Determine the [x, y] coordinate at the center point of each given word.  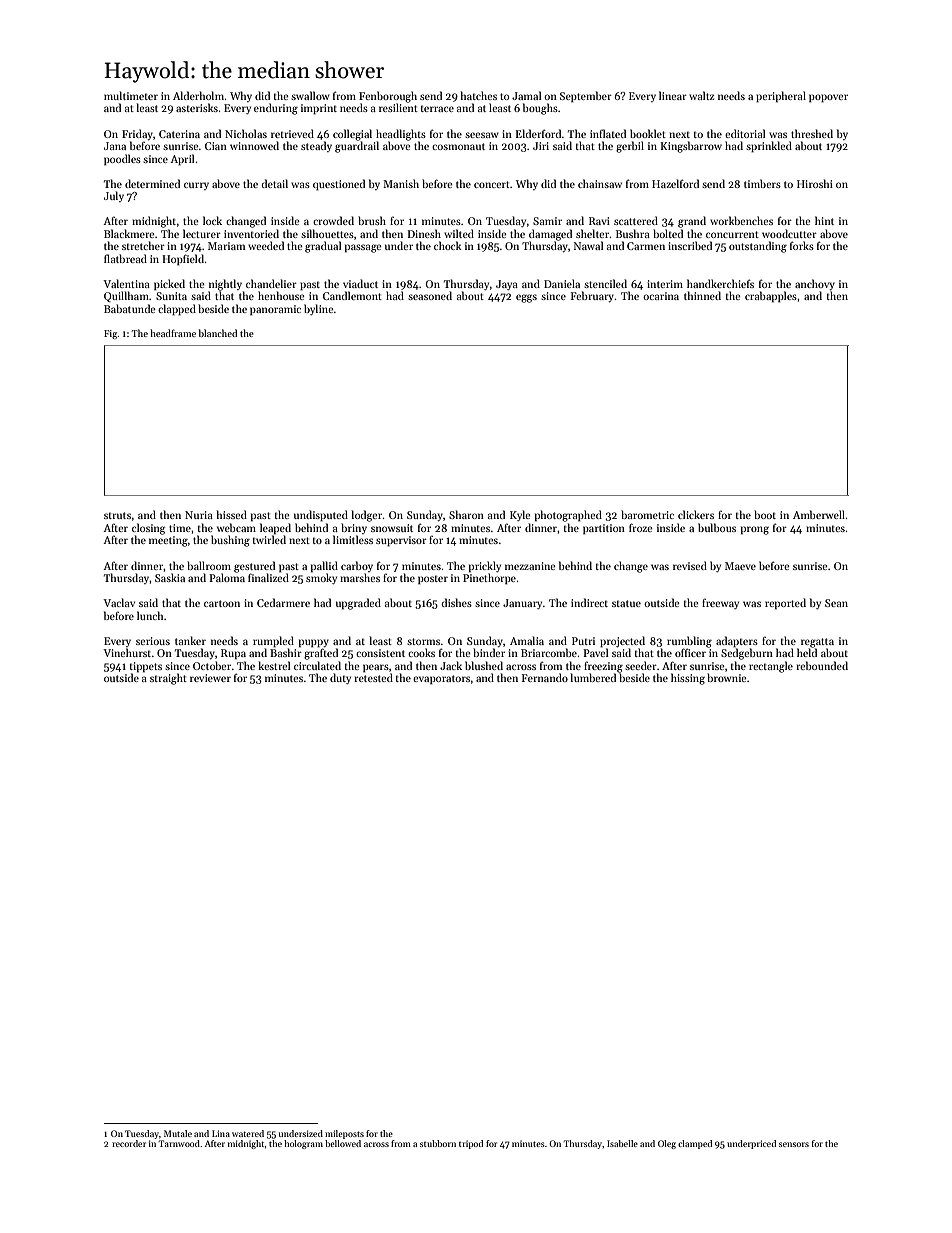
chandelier [271, 283]
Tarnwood [179, 1143]
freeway [720, 604]
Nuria [199, 515]
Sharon [466, 514]
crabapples [771, 296]
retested [373, 677]
